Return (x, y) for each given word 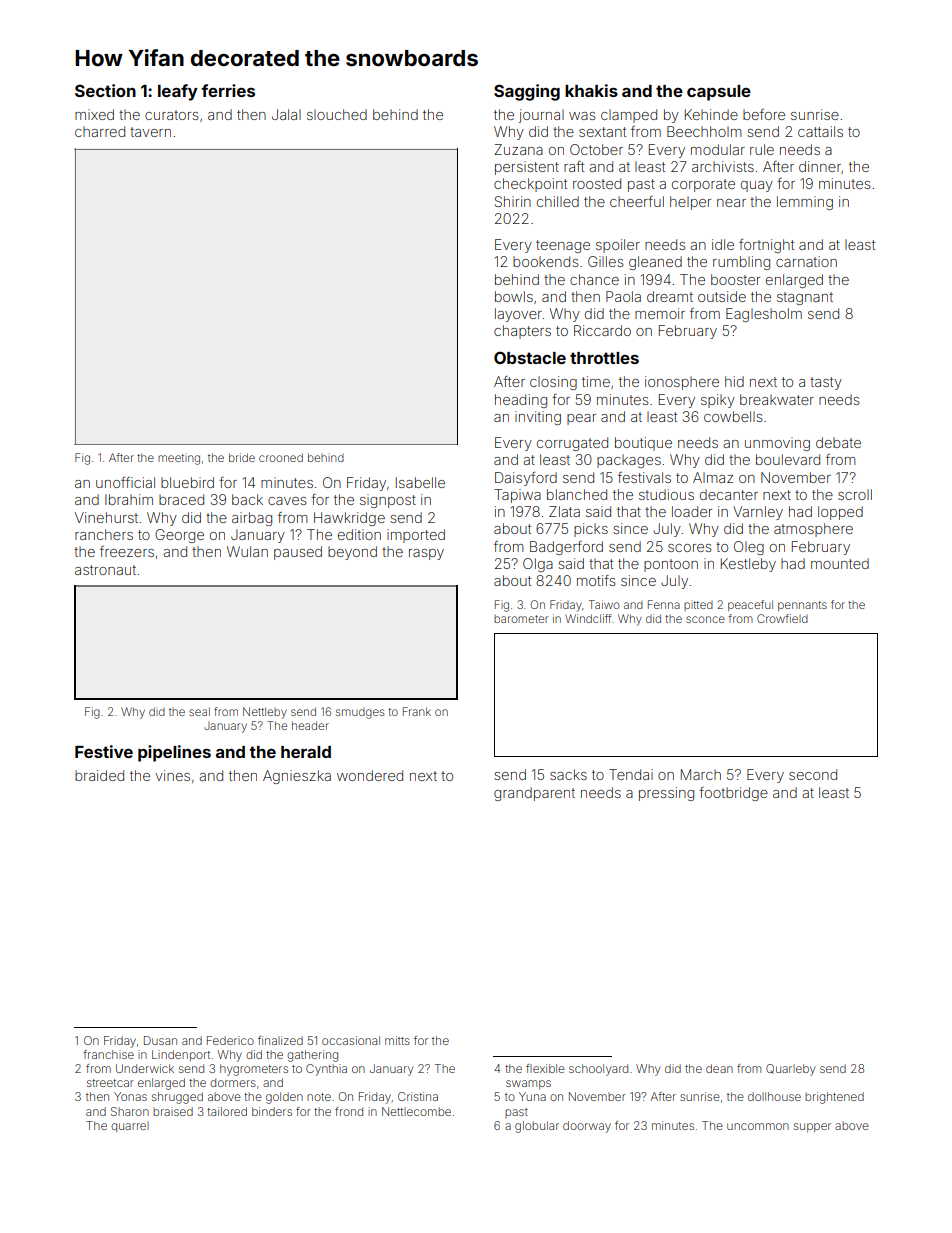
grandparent (534, 794)
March (701, 774)
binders (272, 1111)
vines (172, 775)
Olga (538, 565)
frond (349, 1111)
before (764, 114)
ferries (228, 90)
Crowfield (782, 618)
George (179, 536)
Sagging (527, 92)
